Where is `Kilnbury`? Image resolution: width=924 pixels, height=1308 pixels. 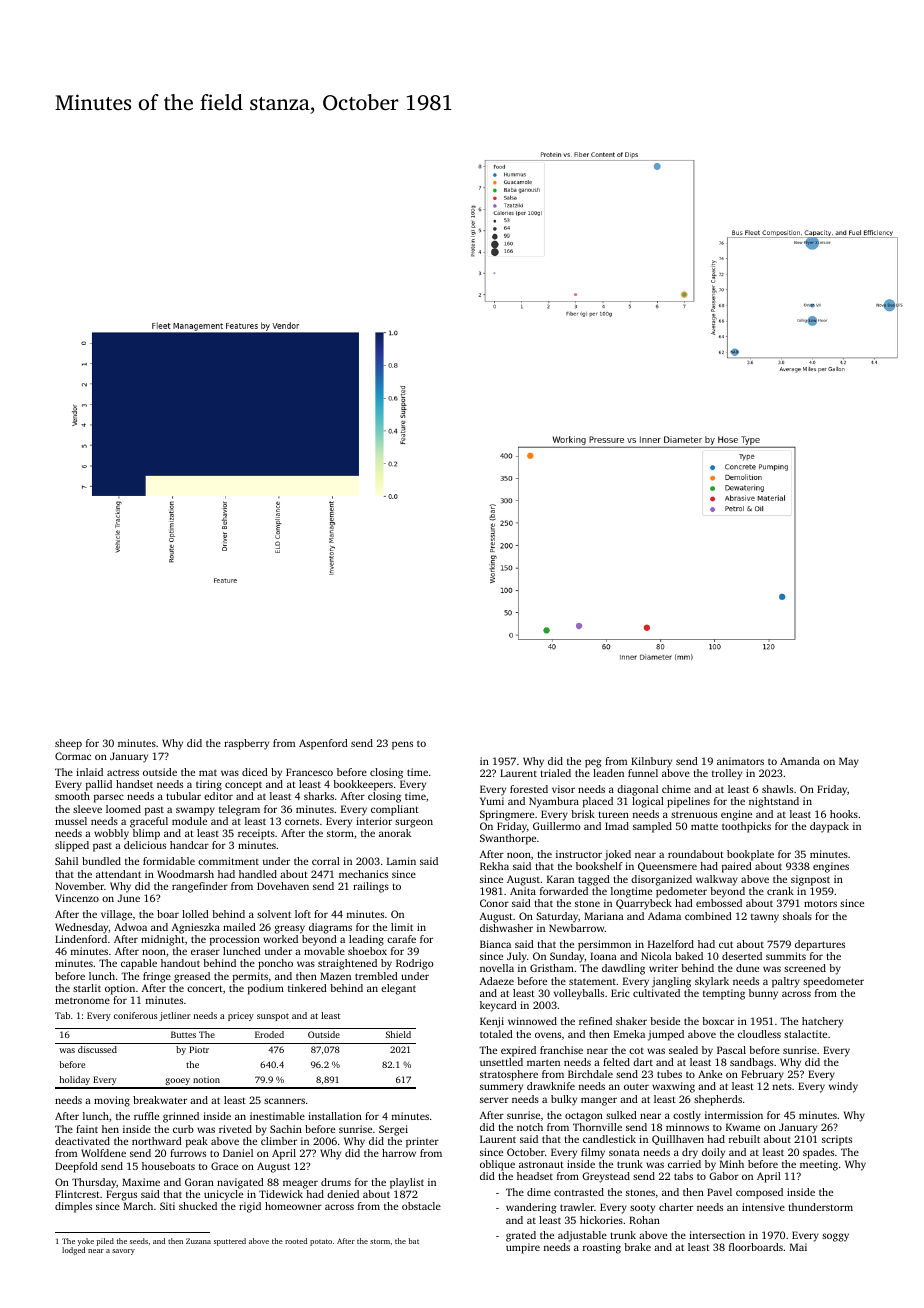
Kilnbury is located at coordinates (651, 762).
